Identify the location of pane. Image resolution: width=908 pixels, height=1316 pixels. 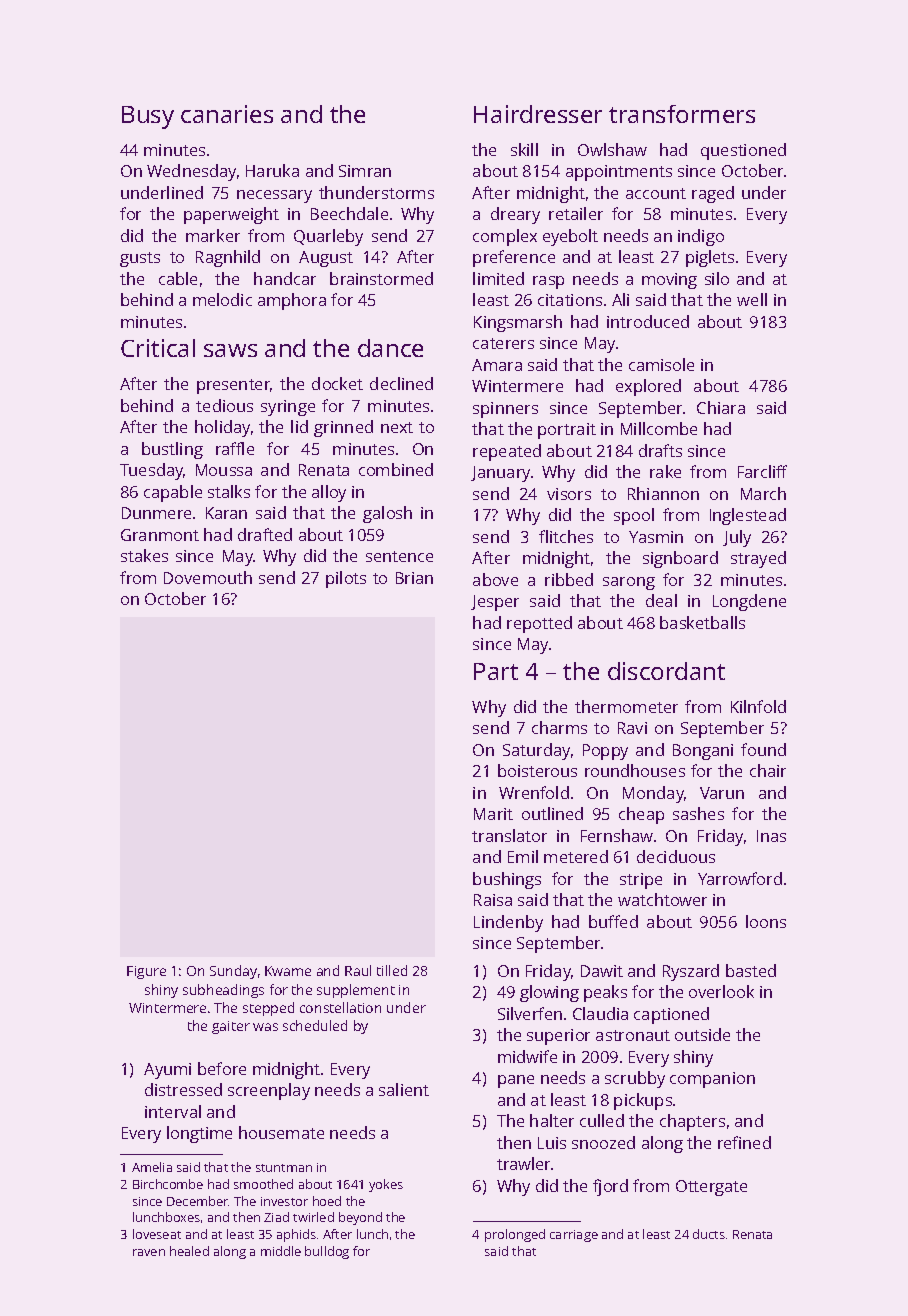
(516, 1081).
